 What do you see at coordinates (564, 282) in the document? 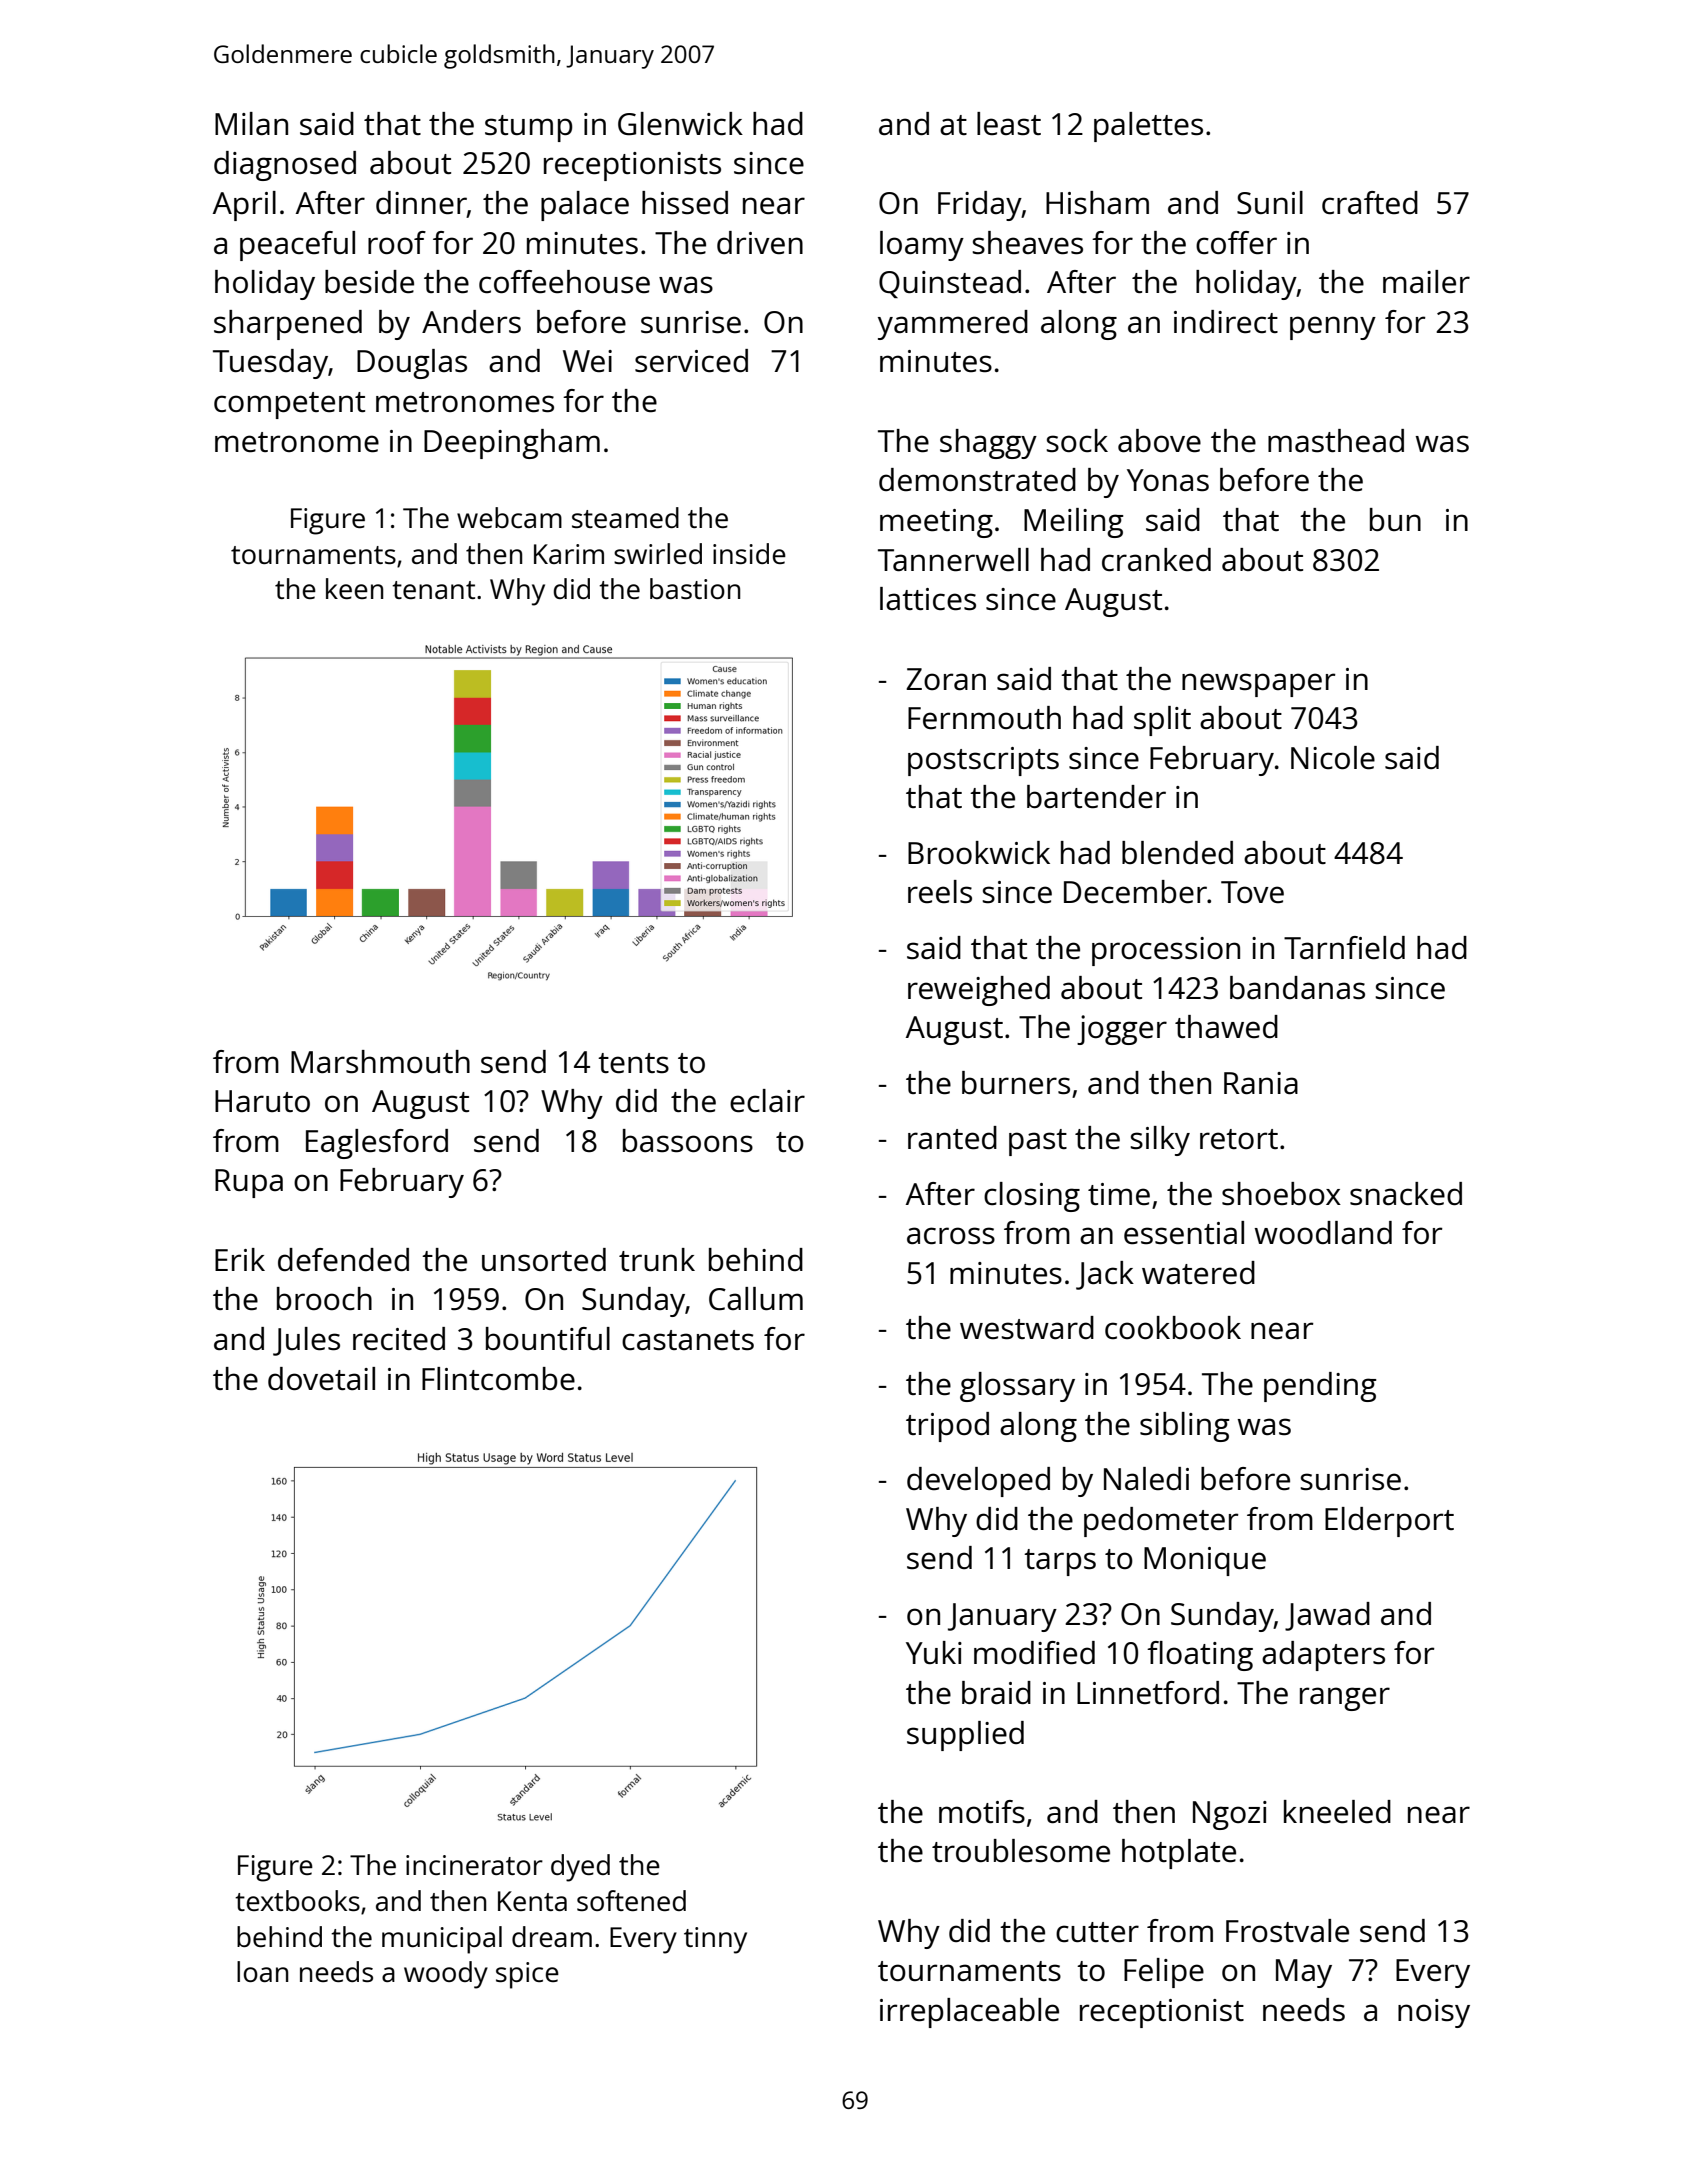
I see `coffeehouse` at bounding box center [564, 282].
